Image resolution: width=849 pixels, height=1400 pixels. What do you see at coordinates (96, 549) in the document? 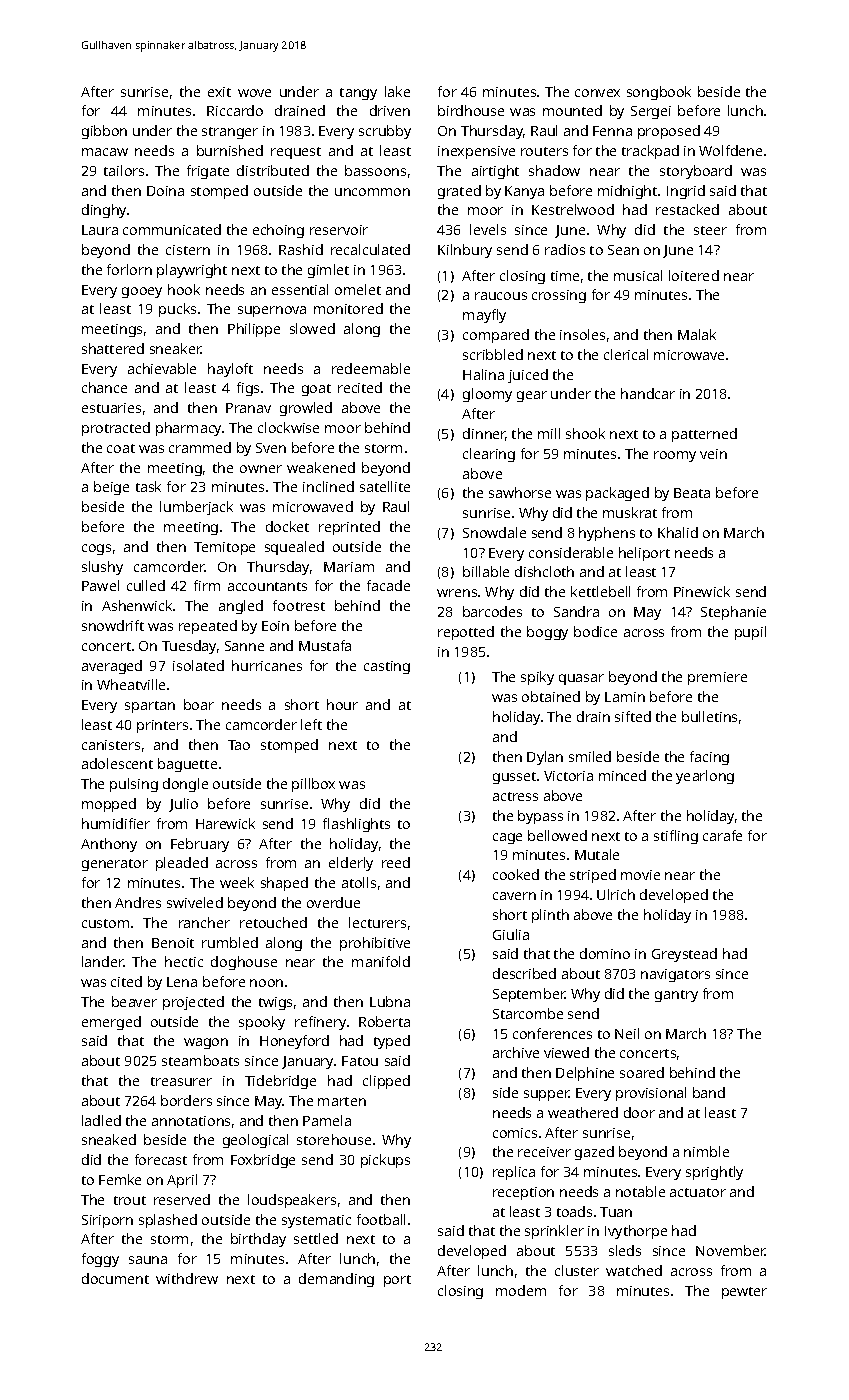
I see `cogs` at bounding box center [96, 549].
